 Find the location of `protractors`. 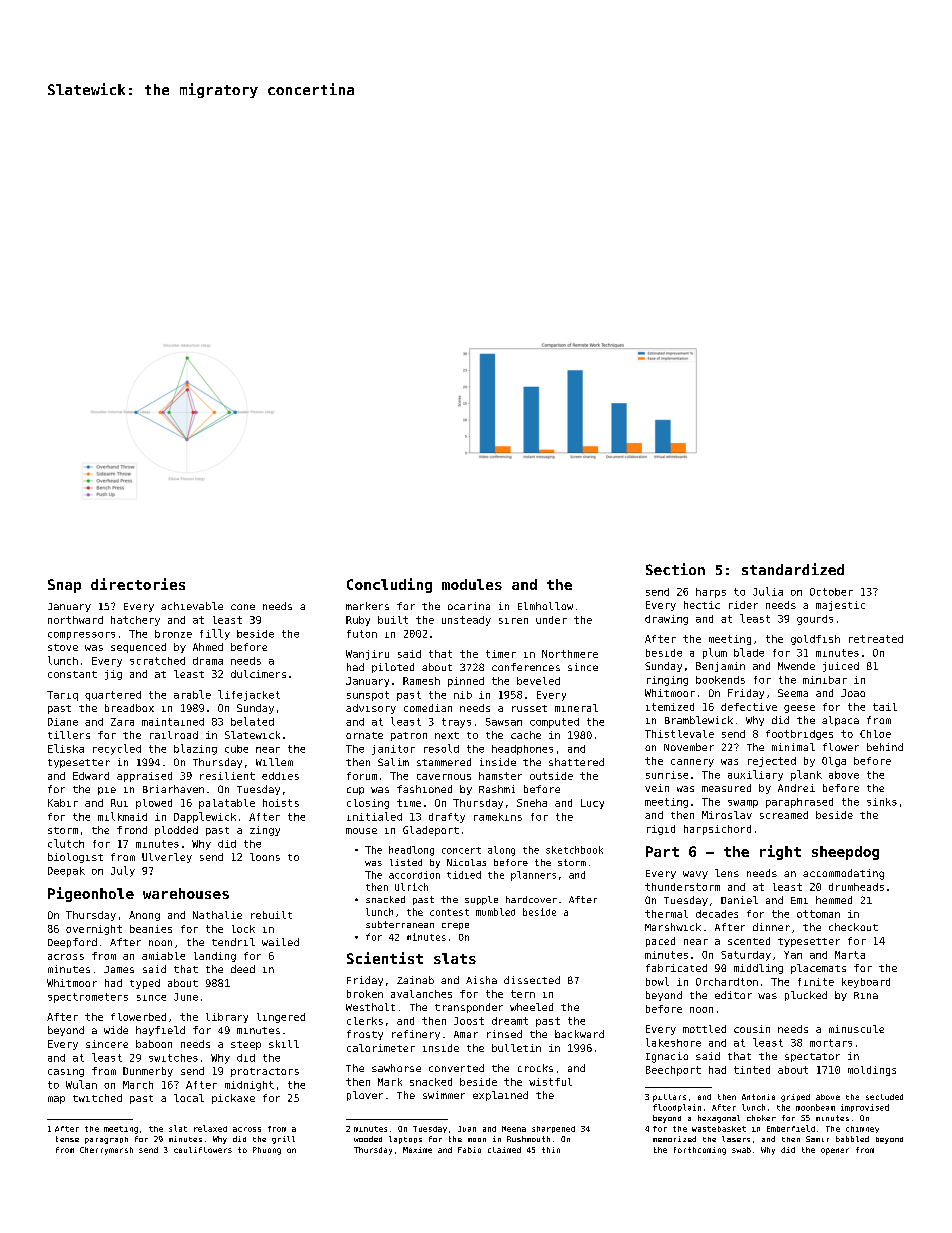

protractors is located at coordinates (265, 1072).
